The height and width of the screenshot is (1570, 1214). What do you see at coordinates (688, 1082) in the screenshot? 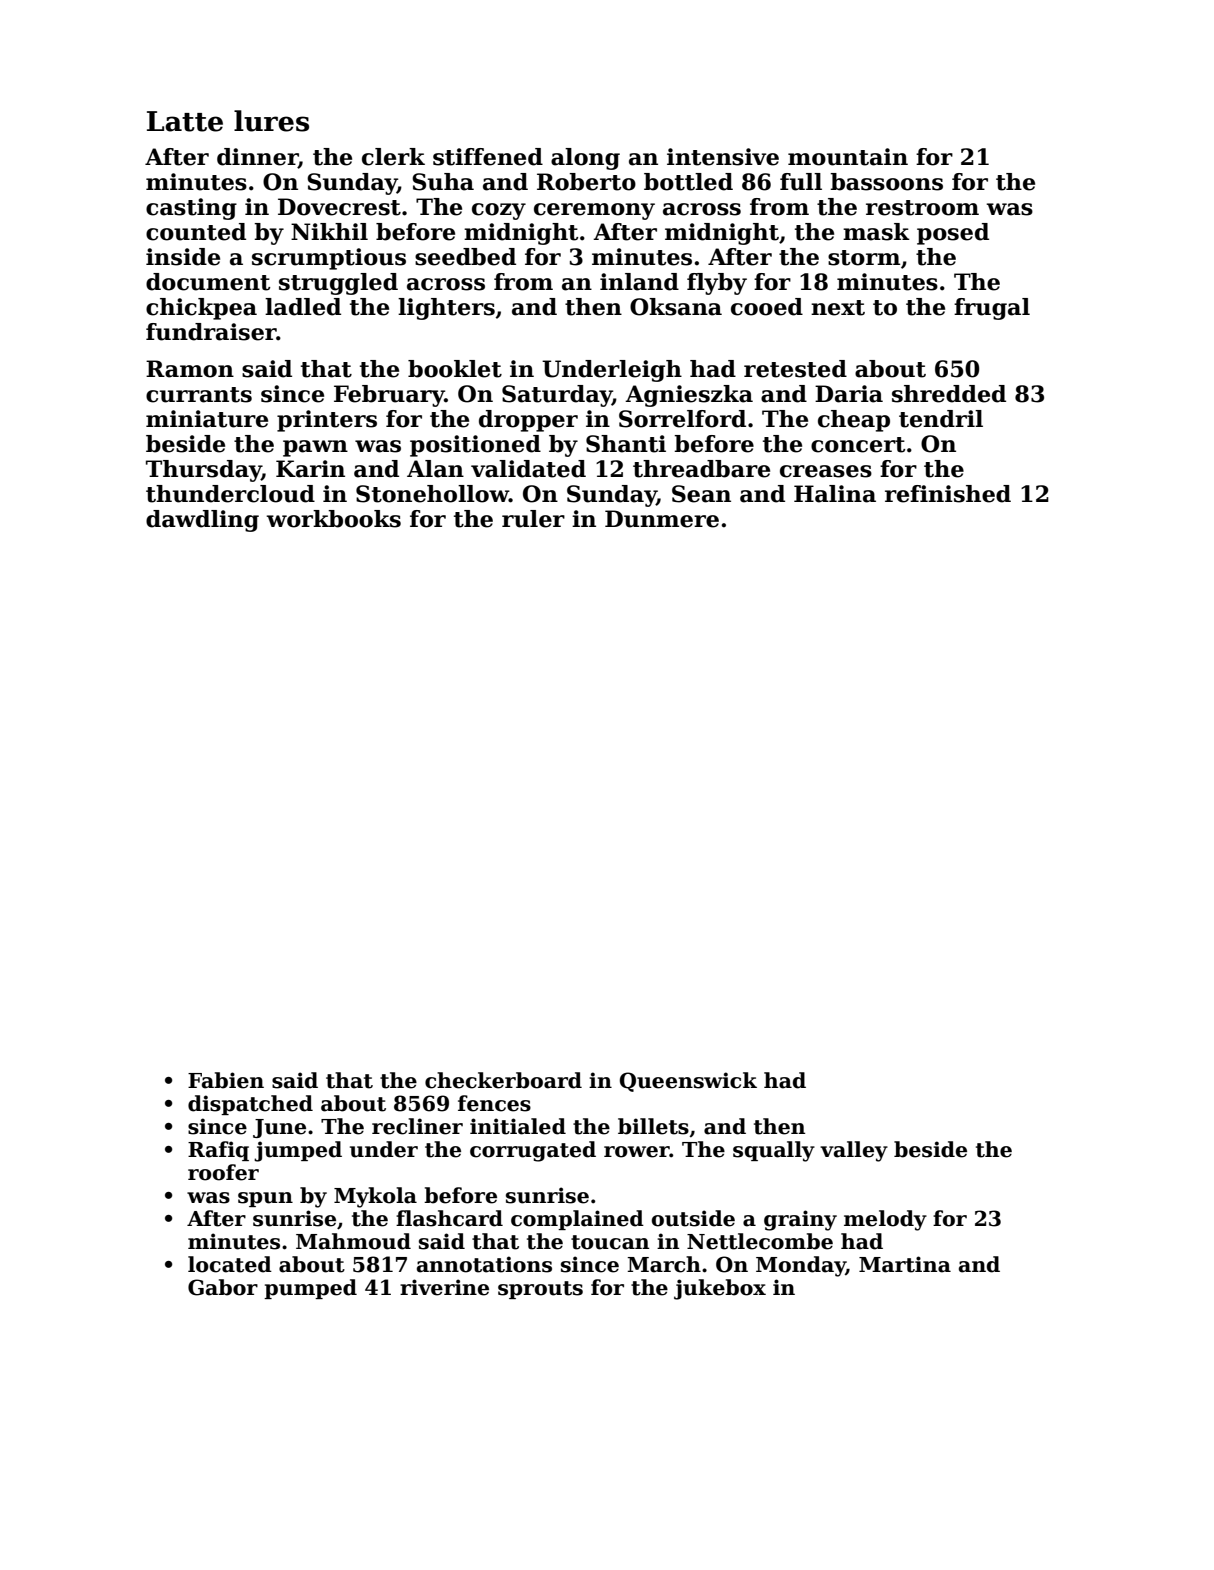
I see `Queenswick` at bounding box center [688, 1082].
